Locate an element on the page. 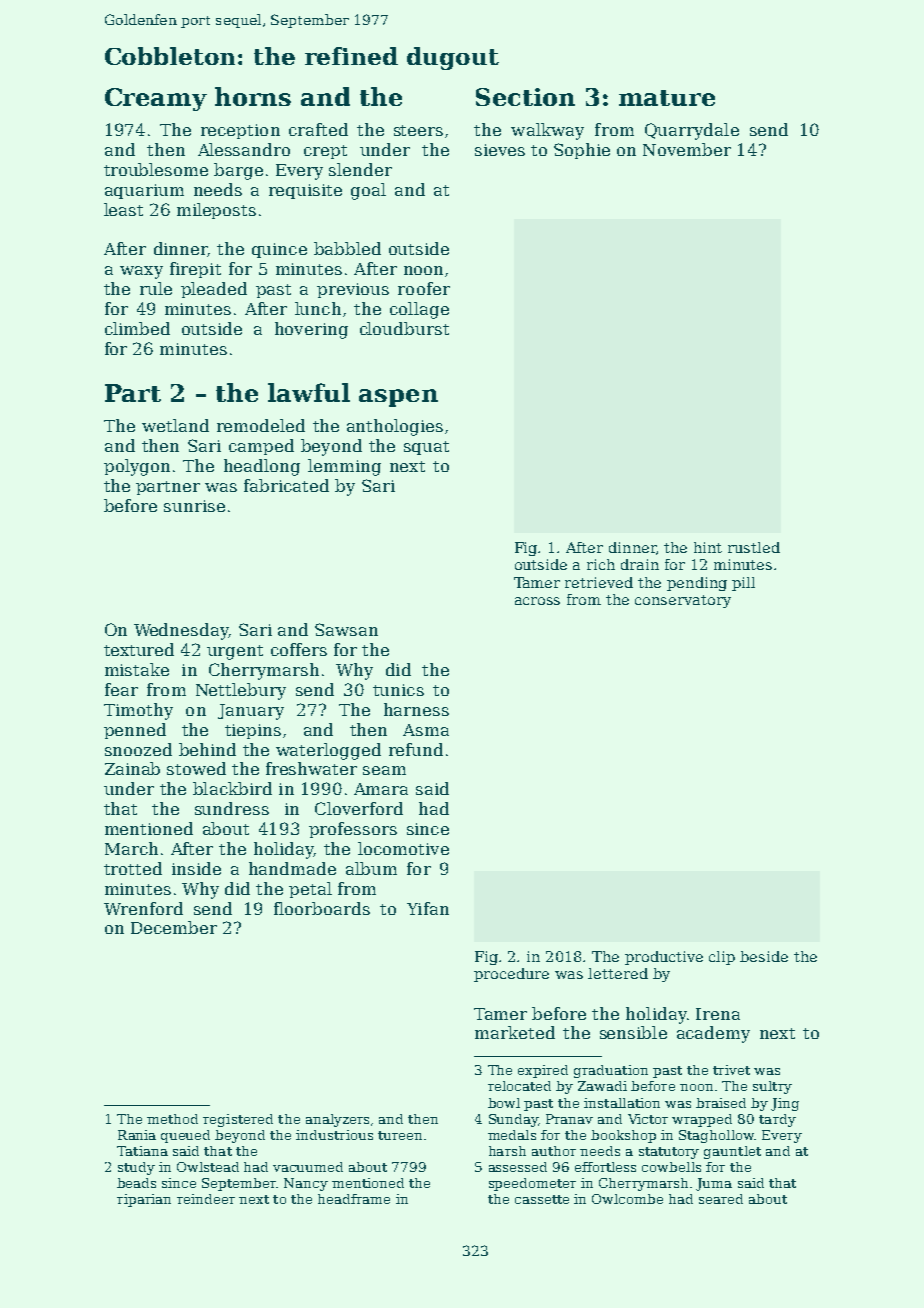 This document has width=924, height=1308. Wednesday is located at coordinates (181, 631).
